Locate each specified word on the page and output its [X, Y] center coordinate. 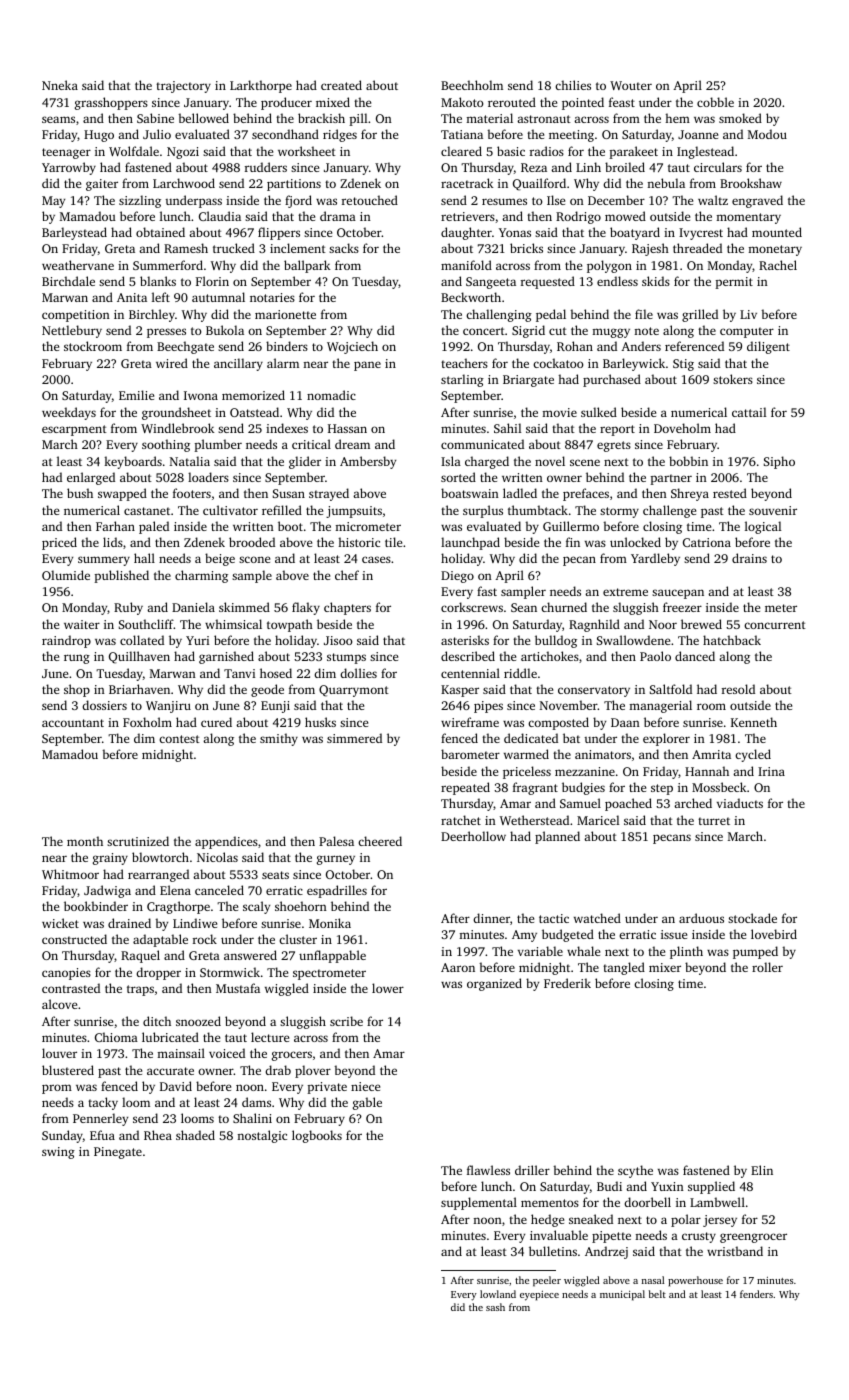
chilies [573, 85]
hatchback [732, 640]
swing [58, 1153]
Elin [762, 1170]
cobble [715, 102]
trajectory [183, 87]
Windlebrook [178, 428]
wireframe [470, 722]
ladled [520, 493]
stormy [619, 512]
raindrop [66, 641]
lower [388, 988]
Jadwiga [107, 891]
